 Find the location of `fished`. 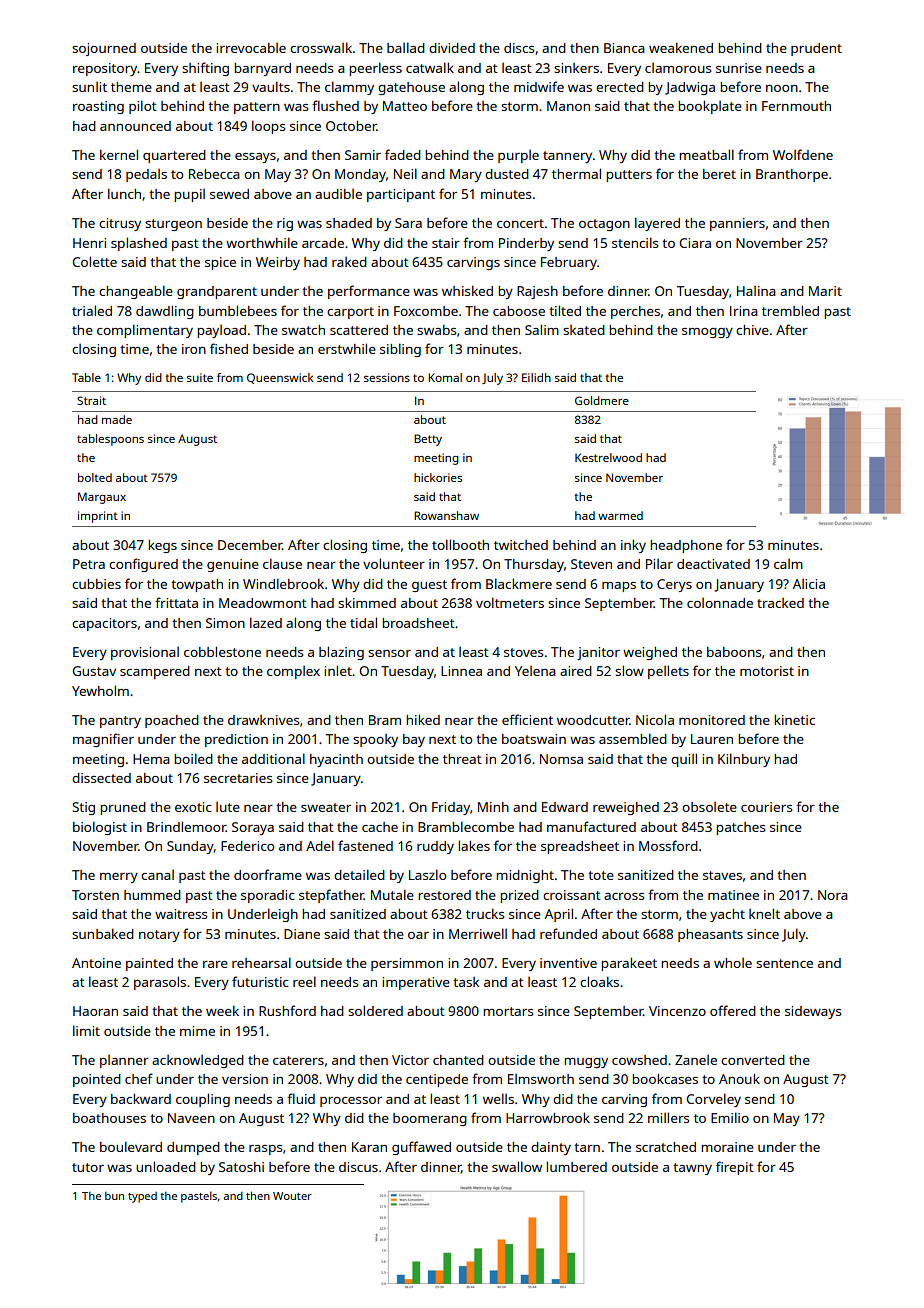

fished is located at coordinates (229, 348).
